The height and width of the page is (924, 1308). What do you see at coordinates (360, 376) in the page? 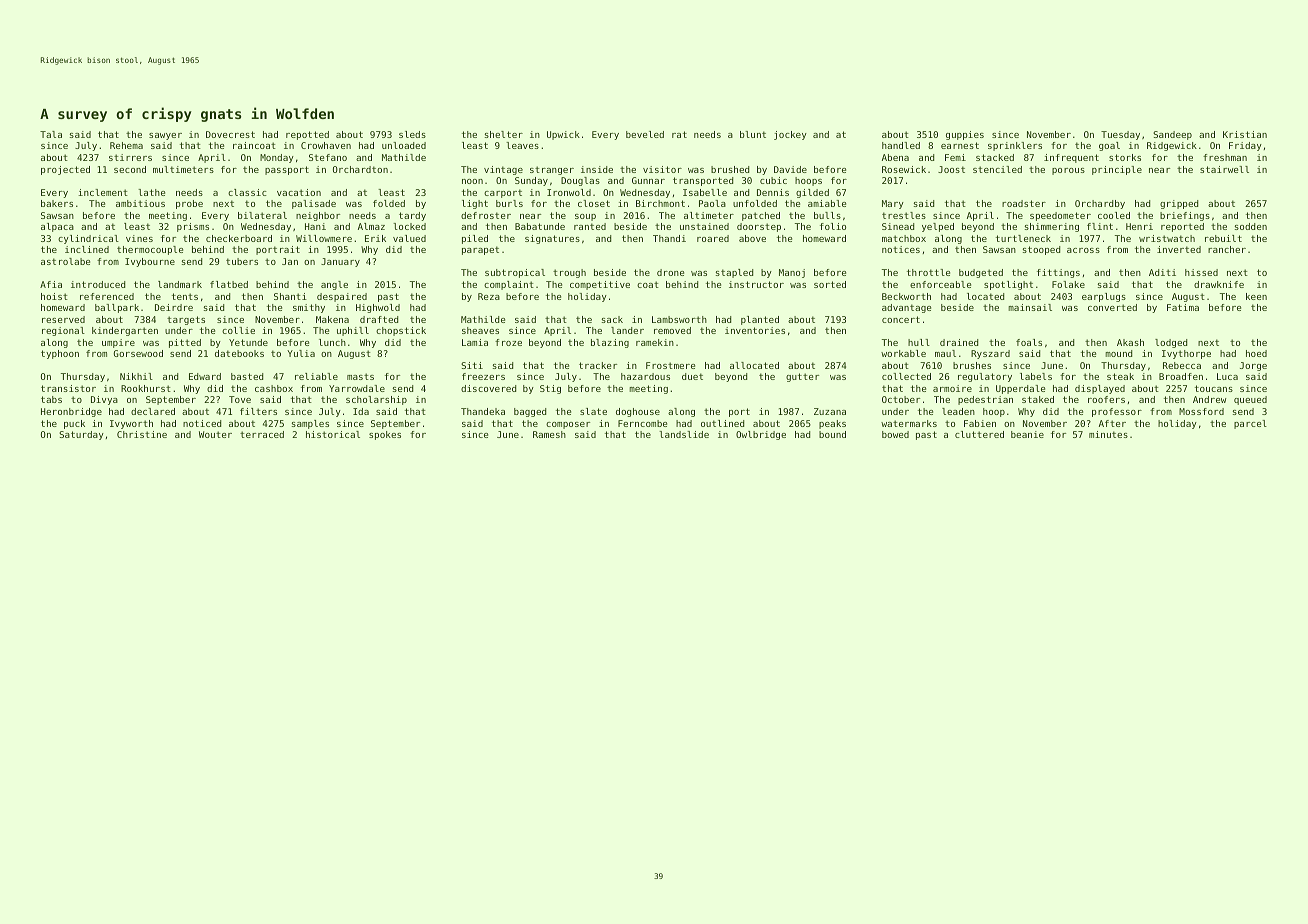
I see `masts` at bounding box center [360, 376].
